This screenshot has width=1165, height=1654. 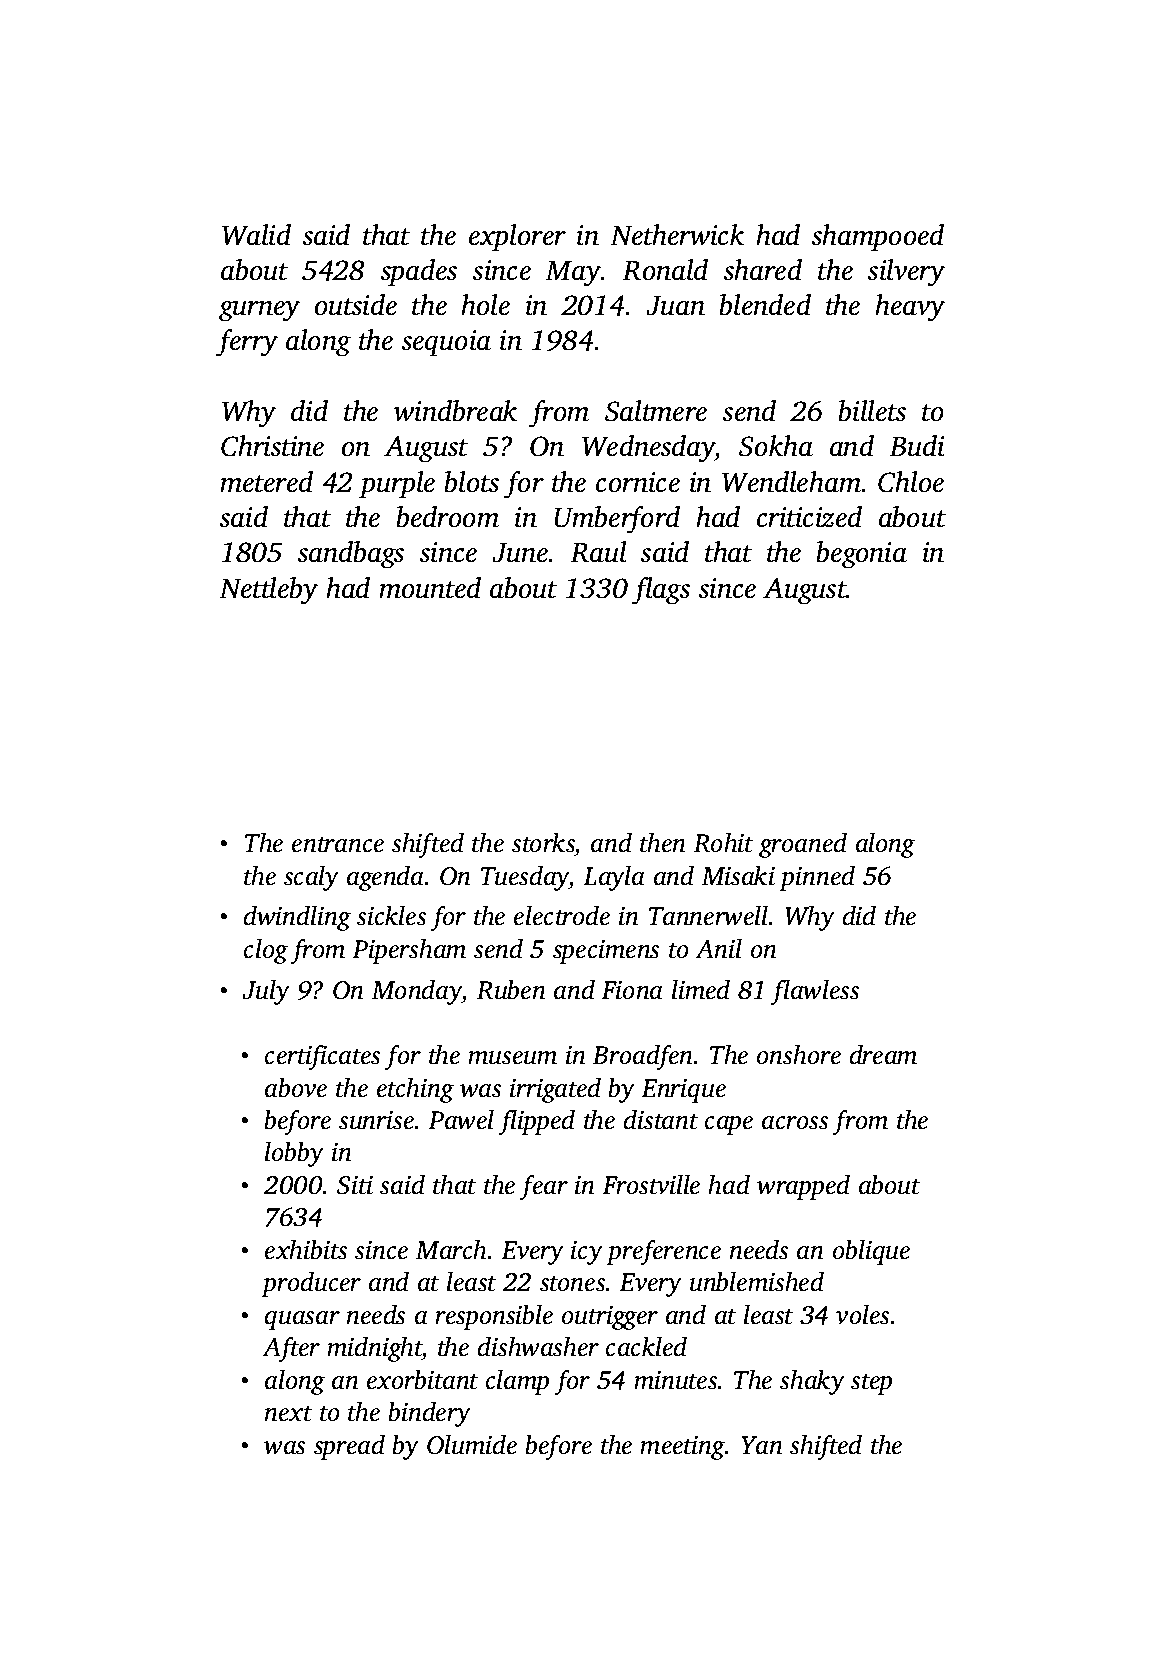 What do you see at coordinates (803, 845) in the screenshot?
I see `groaned` at bounding box center [803, 845].
